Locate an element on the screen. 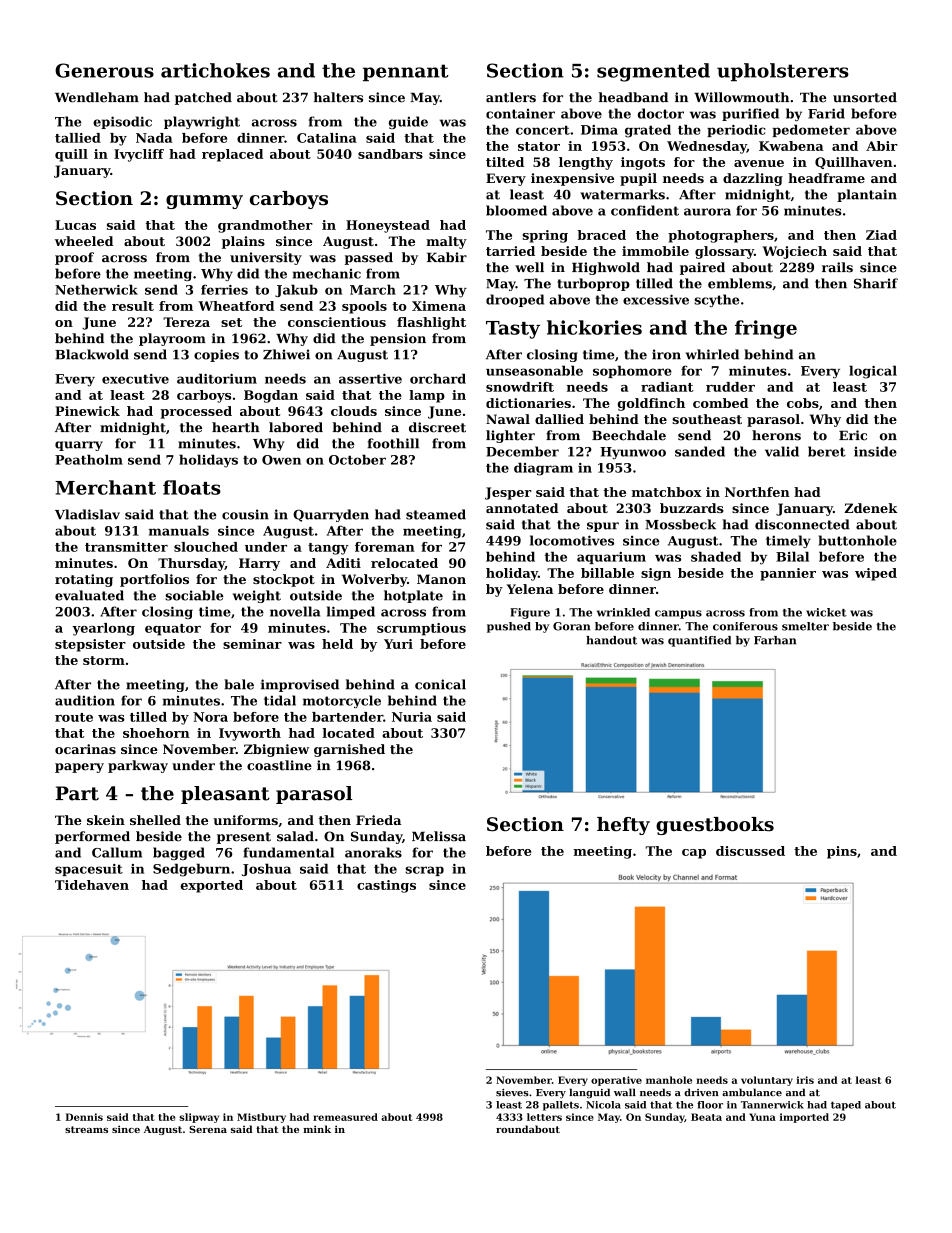 This screenshot has height=1233, width=952. coniferous is located at coordinates (745, 626).
